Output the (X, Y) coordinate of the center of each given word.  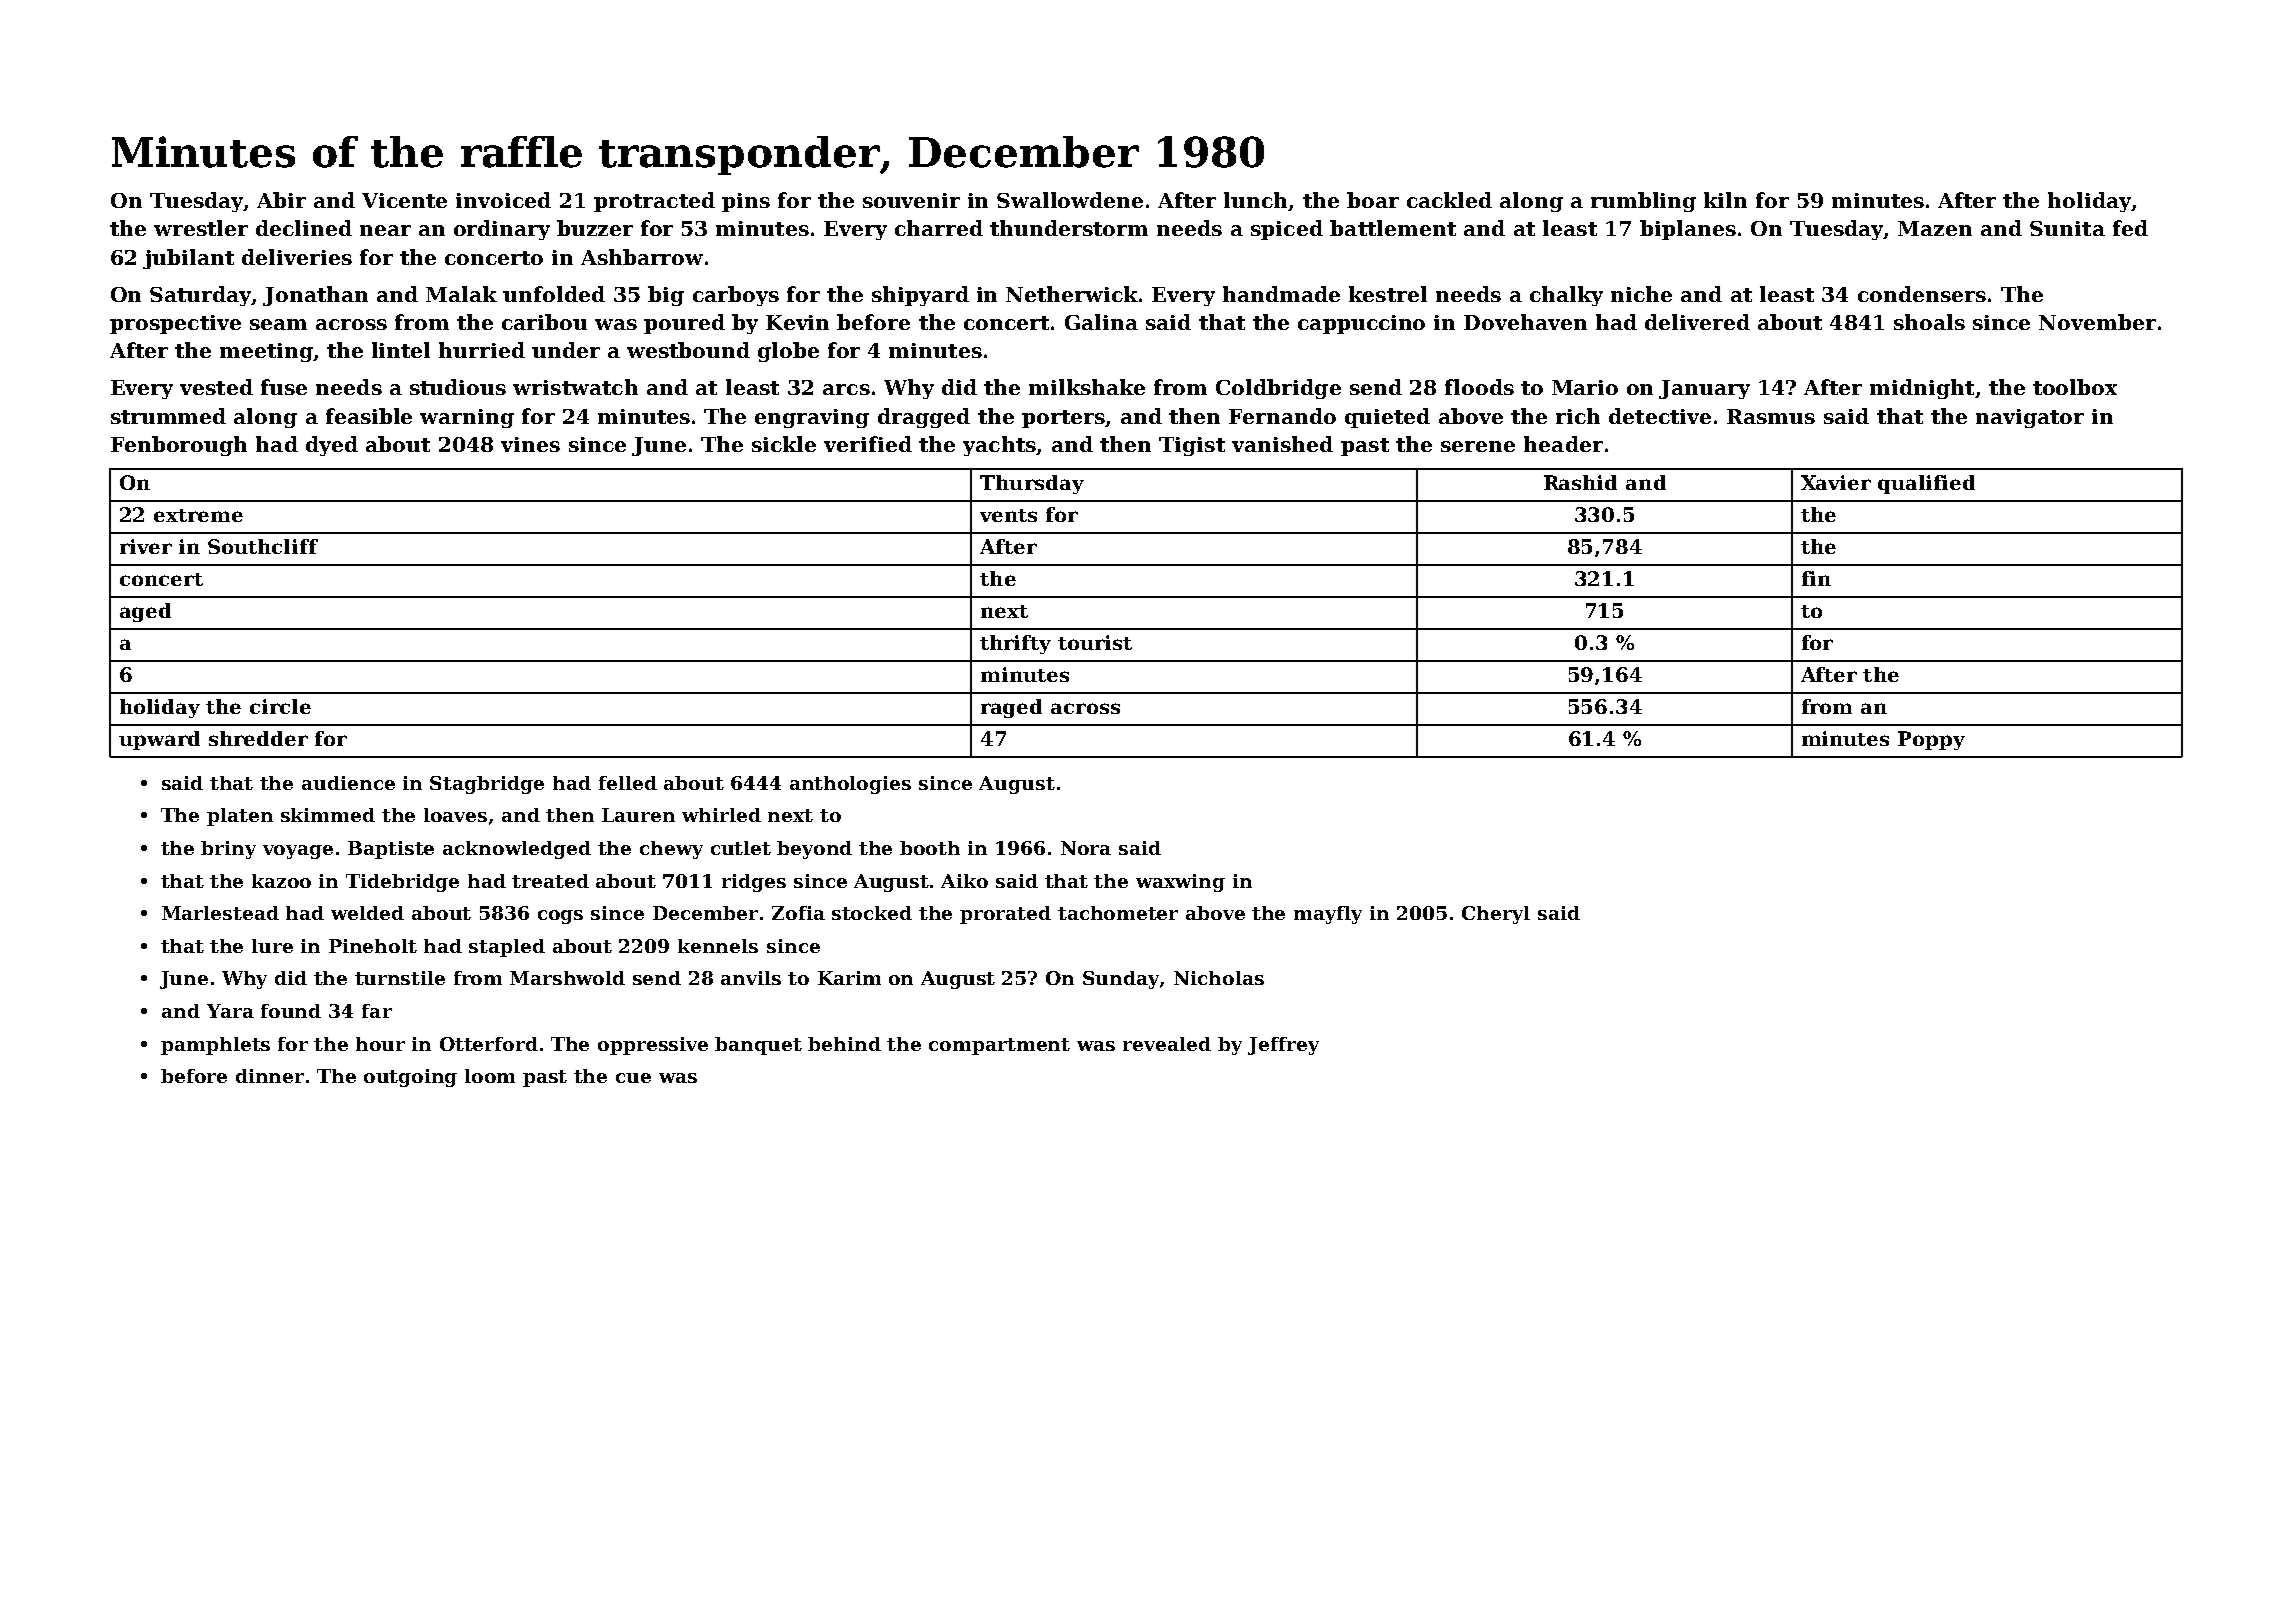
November (2097, 322)
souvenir (911, 200)
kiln (1725, 200)
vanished (1282, 444)
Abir (281, 200)
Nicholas (1219, 978)
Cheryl (1496, 915)
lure (272, 946)
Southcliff (263, 546)
